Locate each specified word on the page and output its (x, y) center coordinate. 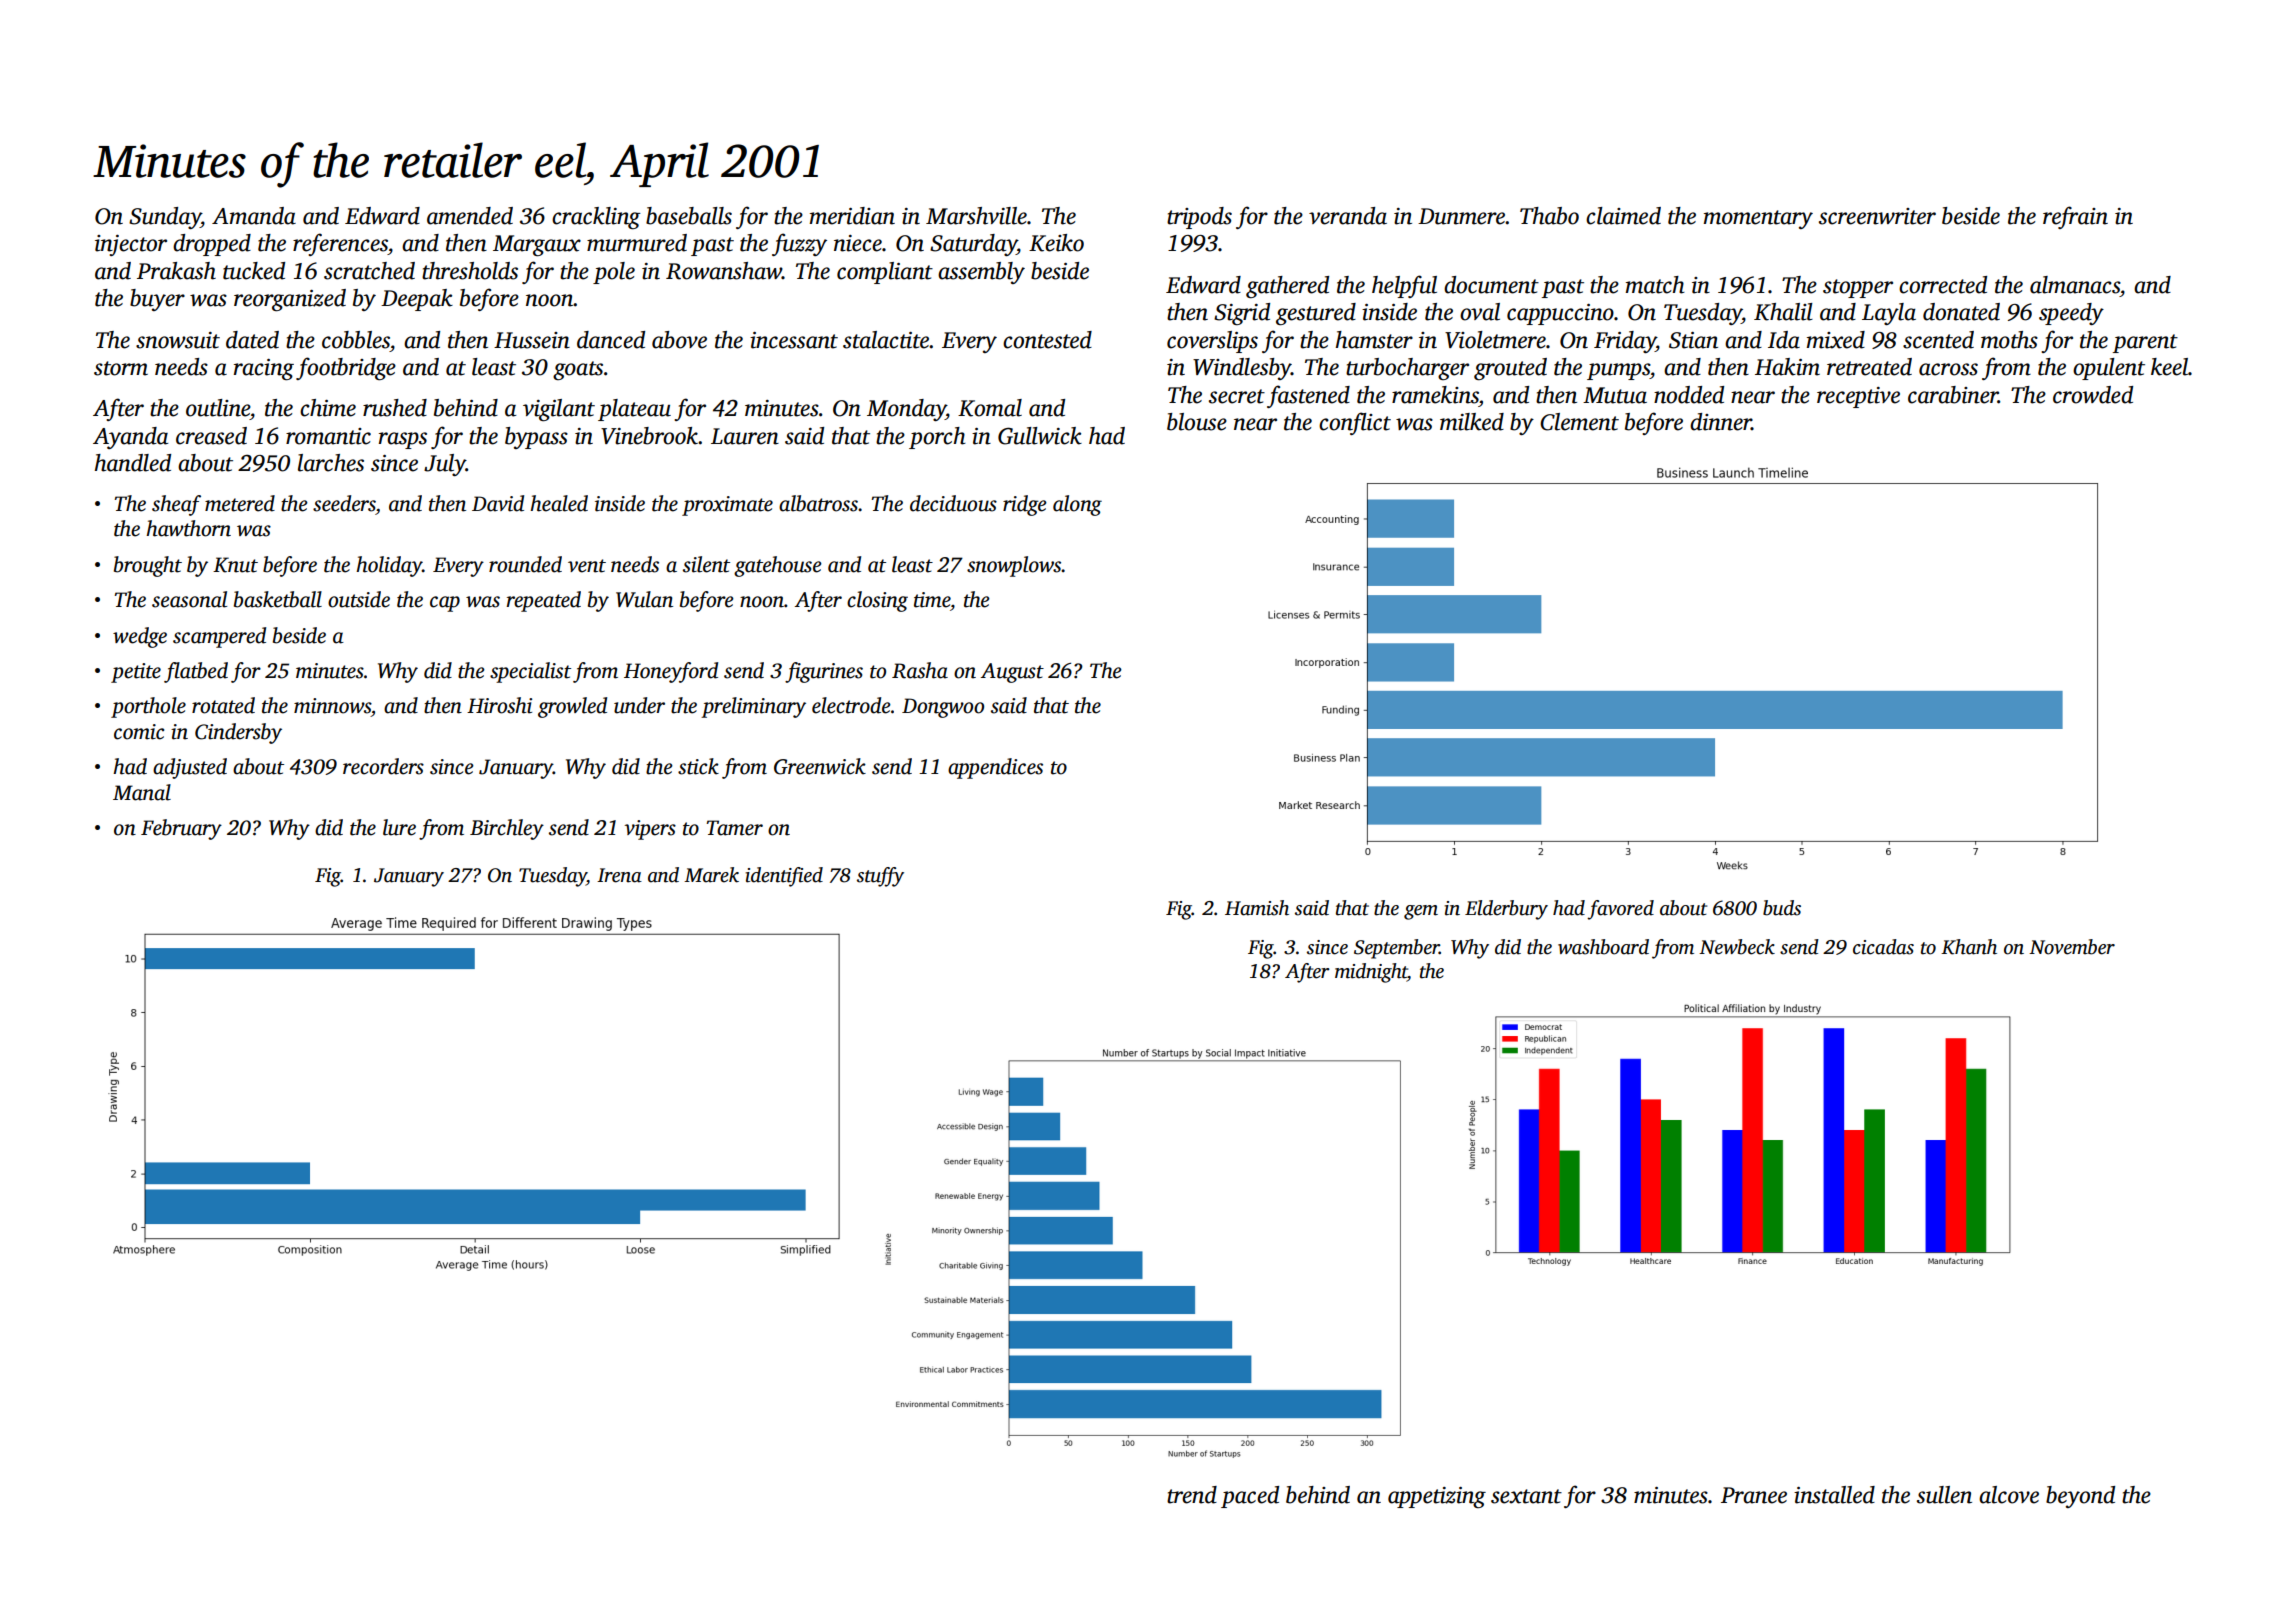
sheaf (176, 505)
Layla (1889, 314)
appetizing (1437, 1497)
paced (1250, 1497)
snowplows (1014, 566)
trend (1192, 1495)
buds (1782, 908)
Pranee (1754, 1495)
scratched (369, 271)
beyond (2080, 1497)
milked (1472, 422)
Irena (619, 875)
